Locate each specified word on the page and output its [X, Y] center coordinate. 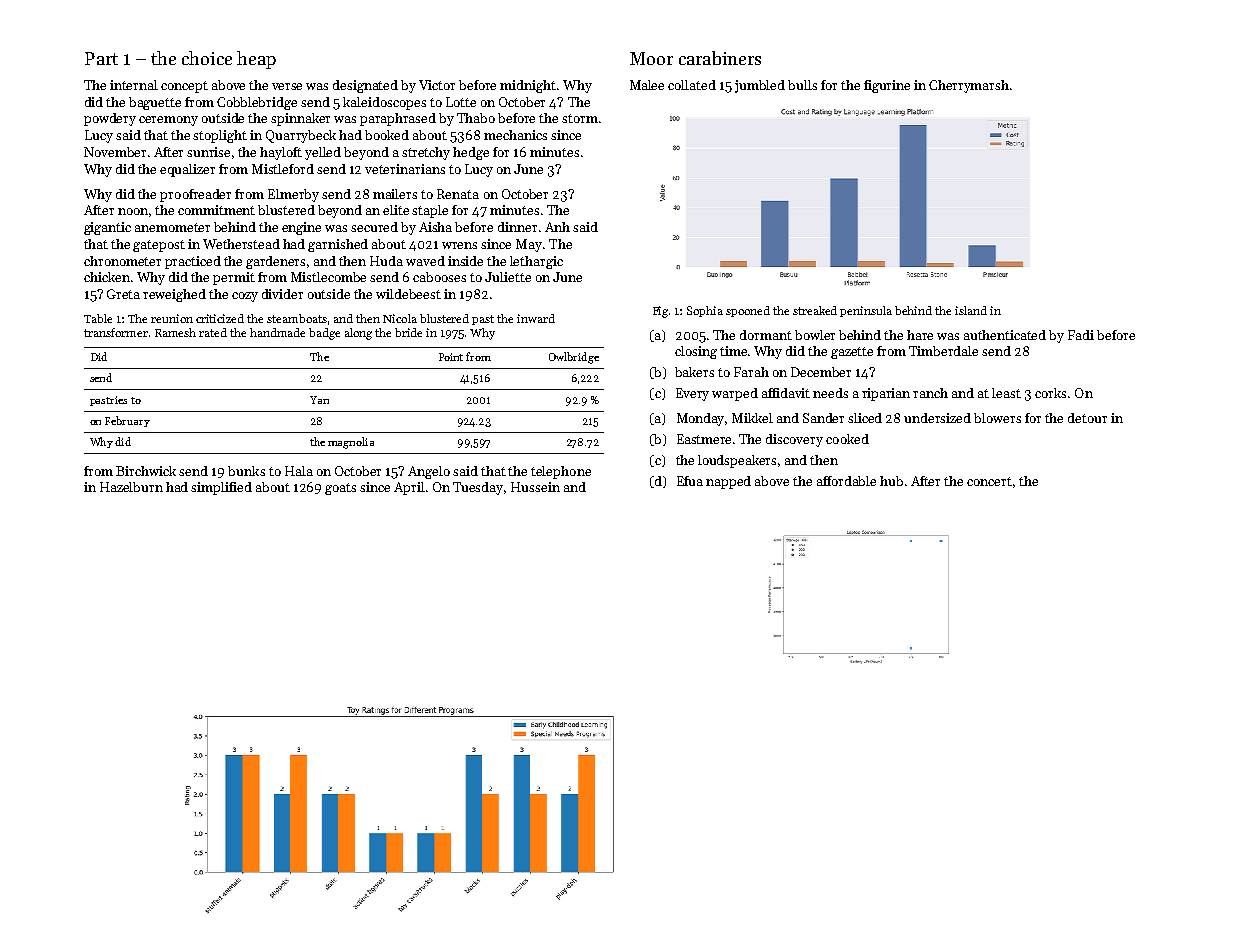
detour [1087, 418]
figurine [887, 86]
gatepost [159, 246]
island [971, 310]
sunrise [208, 152]
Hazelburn [131, 487]
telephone [561, 472]
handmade [277, 332]
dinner [517, 227]
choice [207, 58]
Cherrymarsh [969, 86]
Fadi [1081, 335]
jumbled [760, 86]
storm [580, 118]
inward [536, 318]
